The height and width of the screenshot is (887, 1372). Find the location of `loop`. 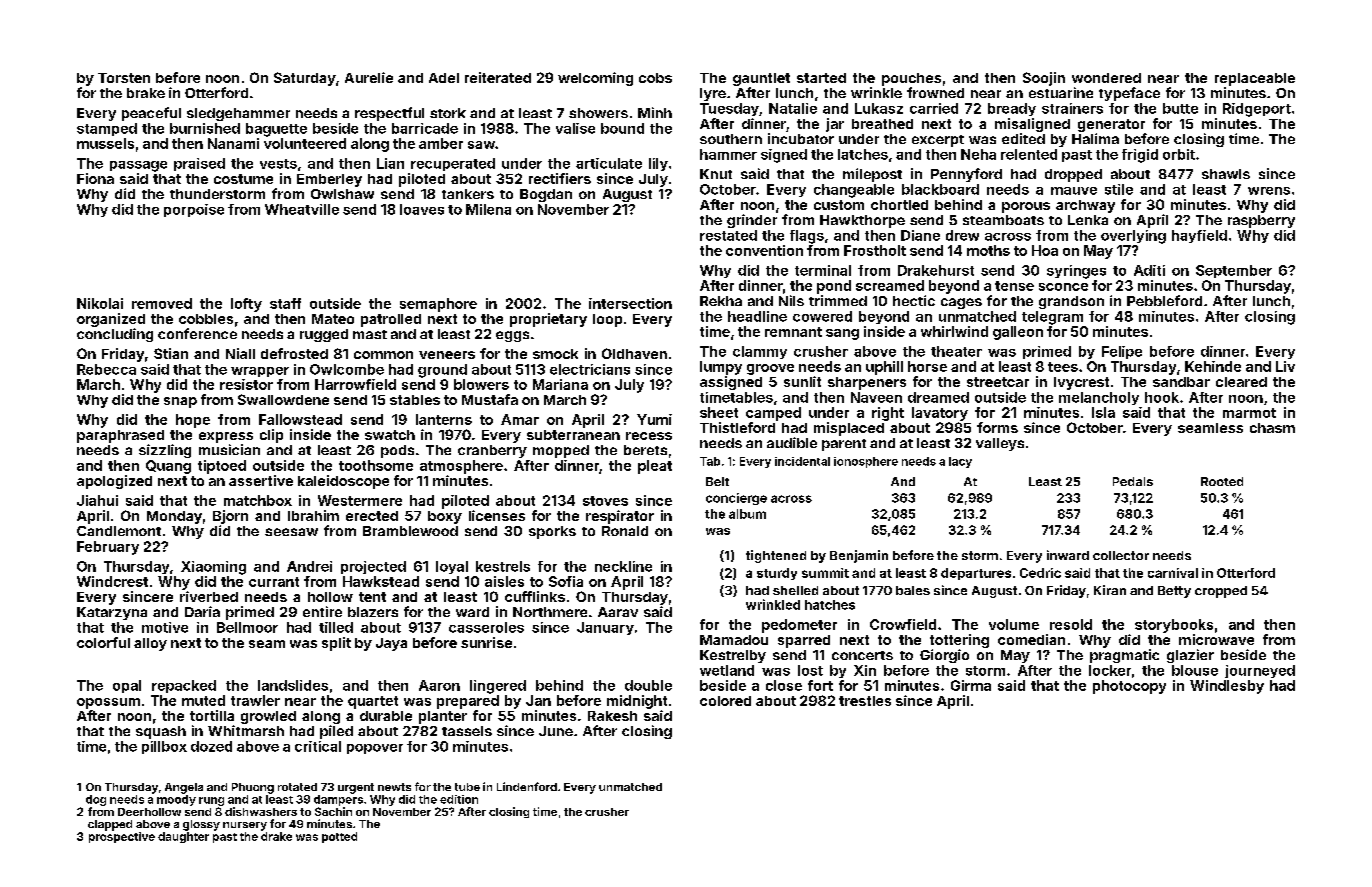

loop is located at coordinates (607, 320).
